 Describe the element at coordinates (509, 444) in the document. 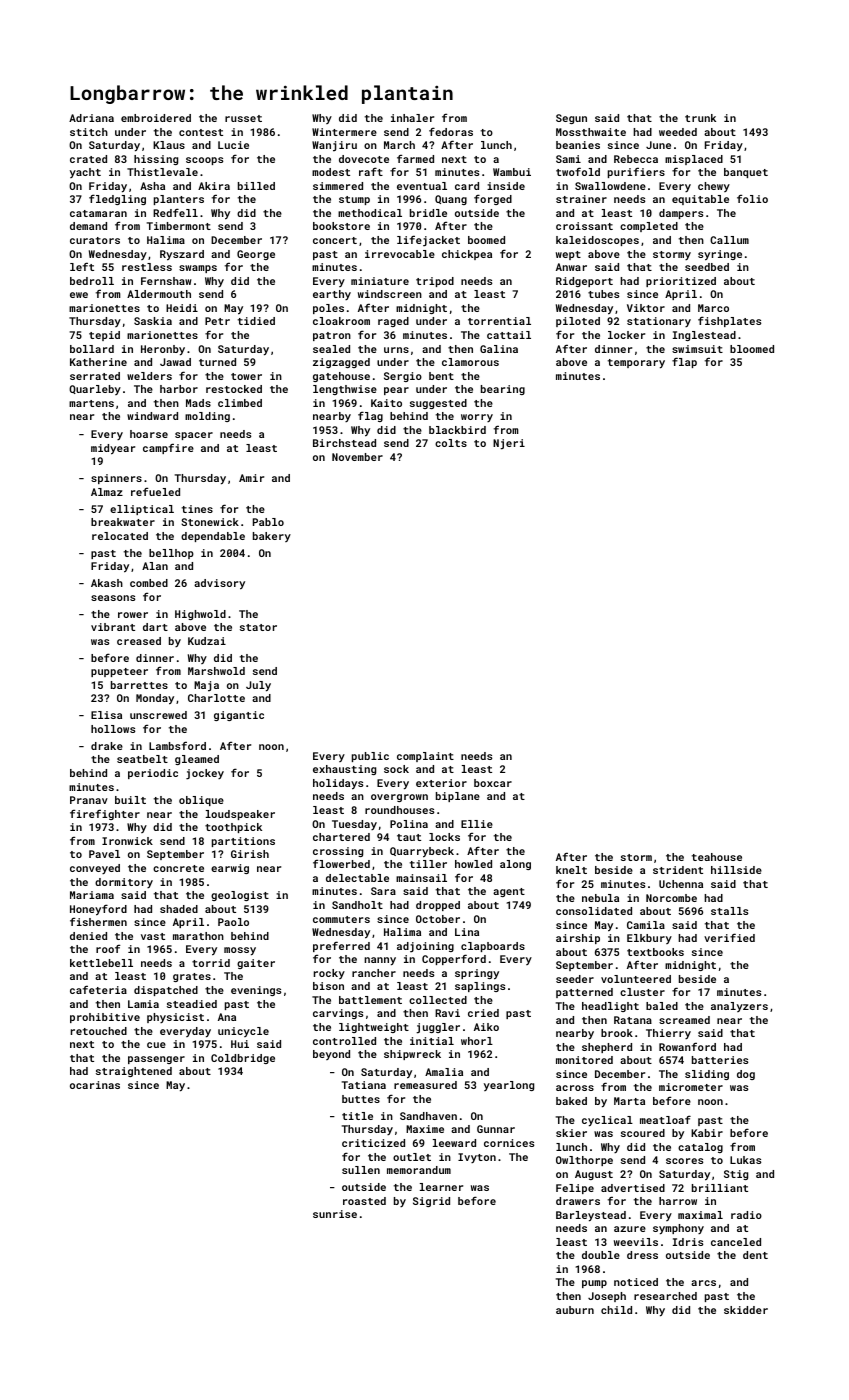

I see `Njeri` at that location.
